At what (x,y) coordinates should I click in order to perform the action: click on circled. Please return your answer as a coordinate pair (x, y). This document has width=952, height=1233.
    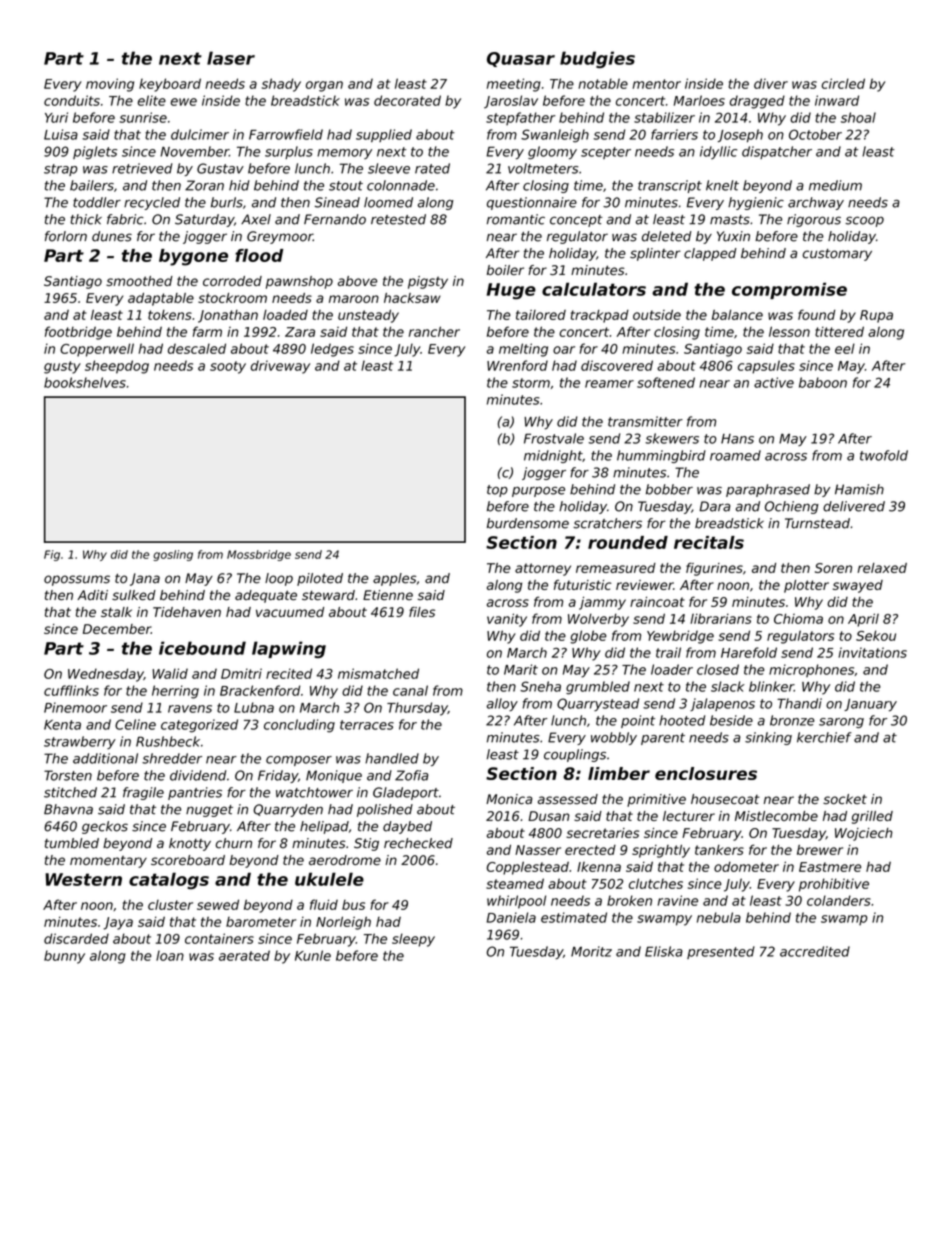
    Looking at the image, I should click on (843, 83).
